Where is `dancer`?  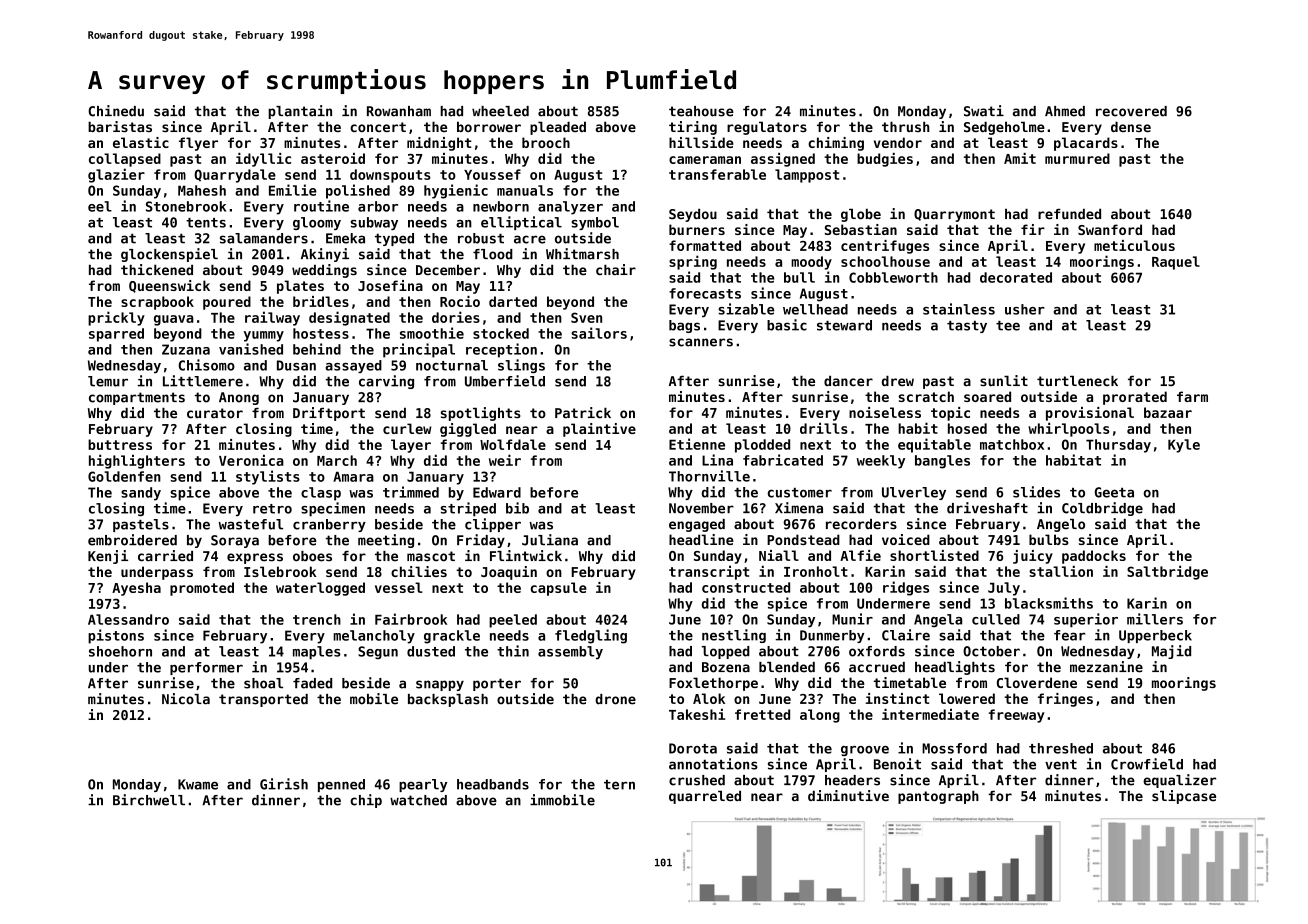
dancer is located at coordinates (848, 381).
